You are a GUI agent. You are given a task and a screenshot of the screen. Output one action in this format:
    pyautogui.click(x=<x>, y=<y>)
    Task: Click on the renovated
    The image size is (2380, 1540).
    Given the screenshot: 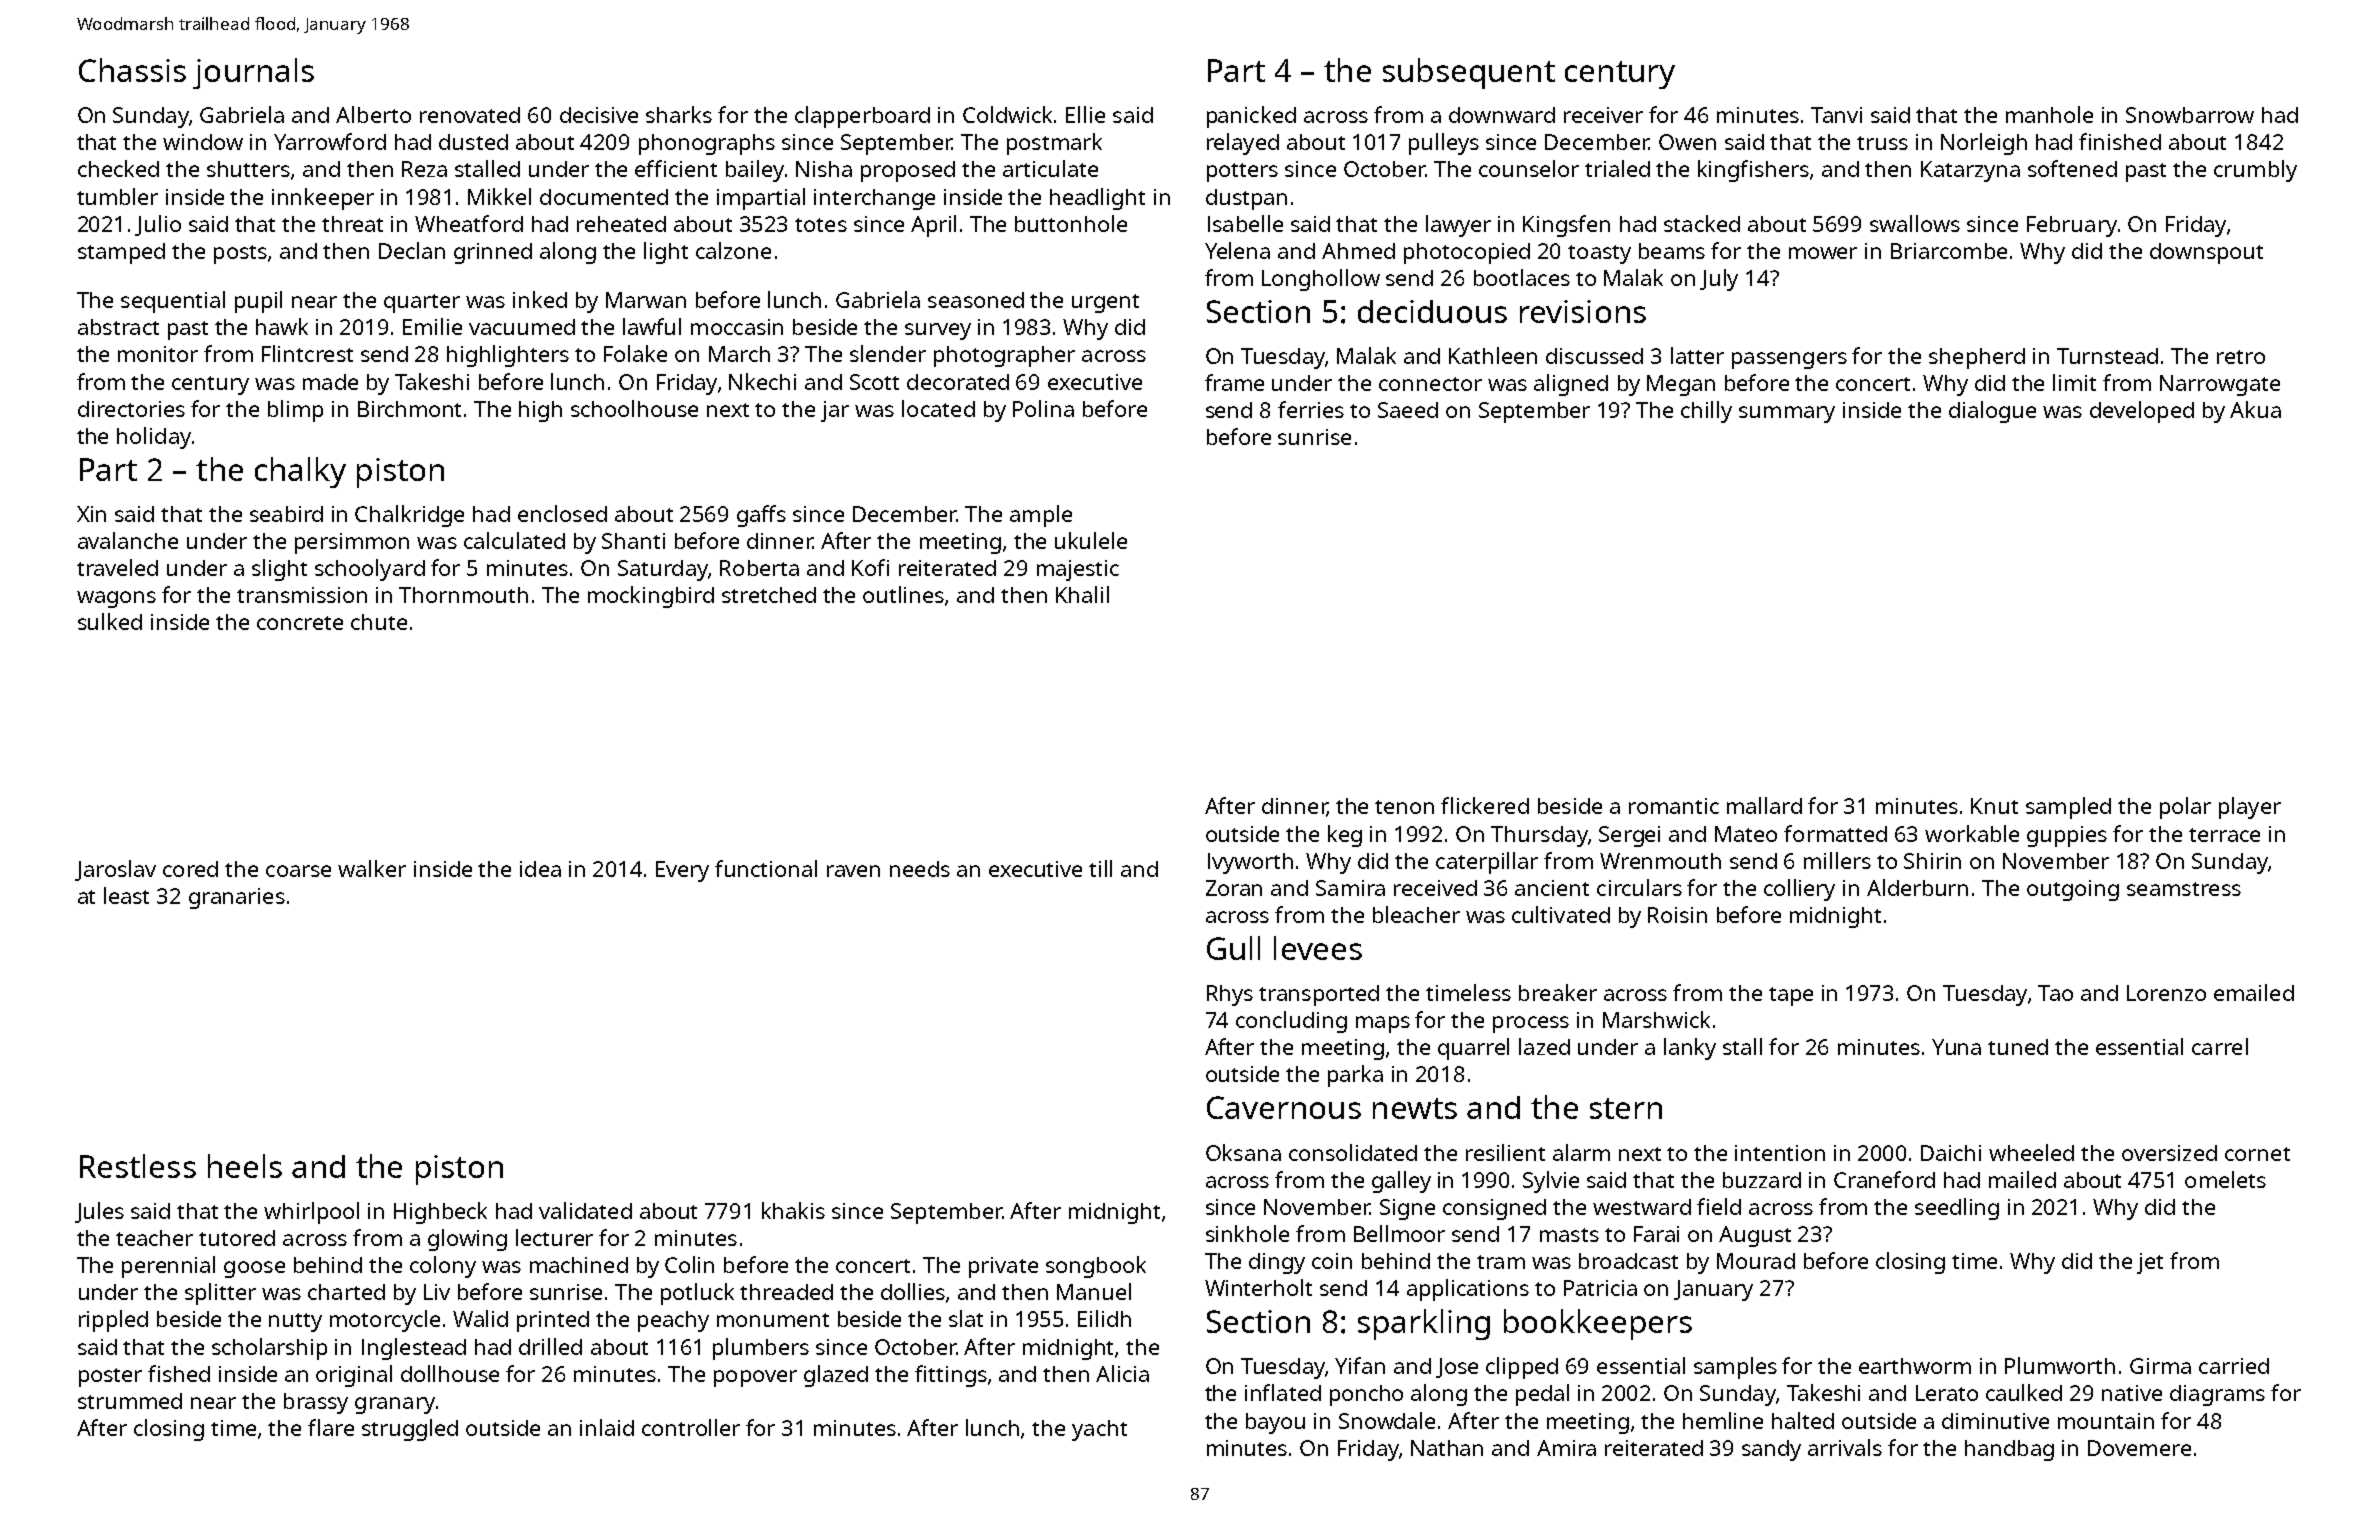 What is the action you would take?
    pyautogui.click(x=470, y=115)
